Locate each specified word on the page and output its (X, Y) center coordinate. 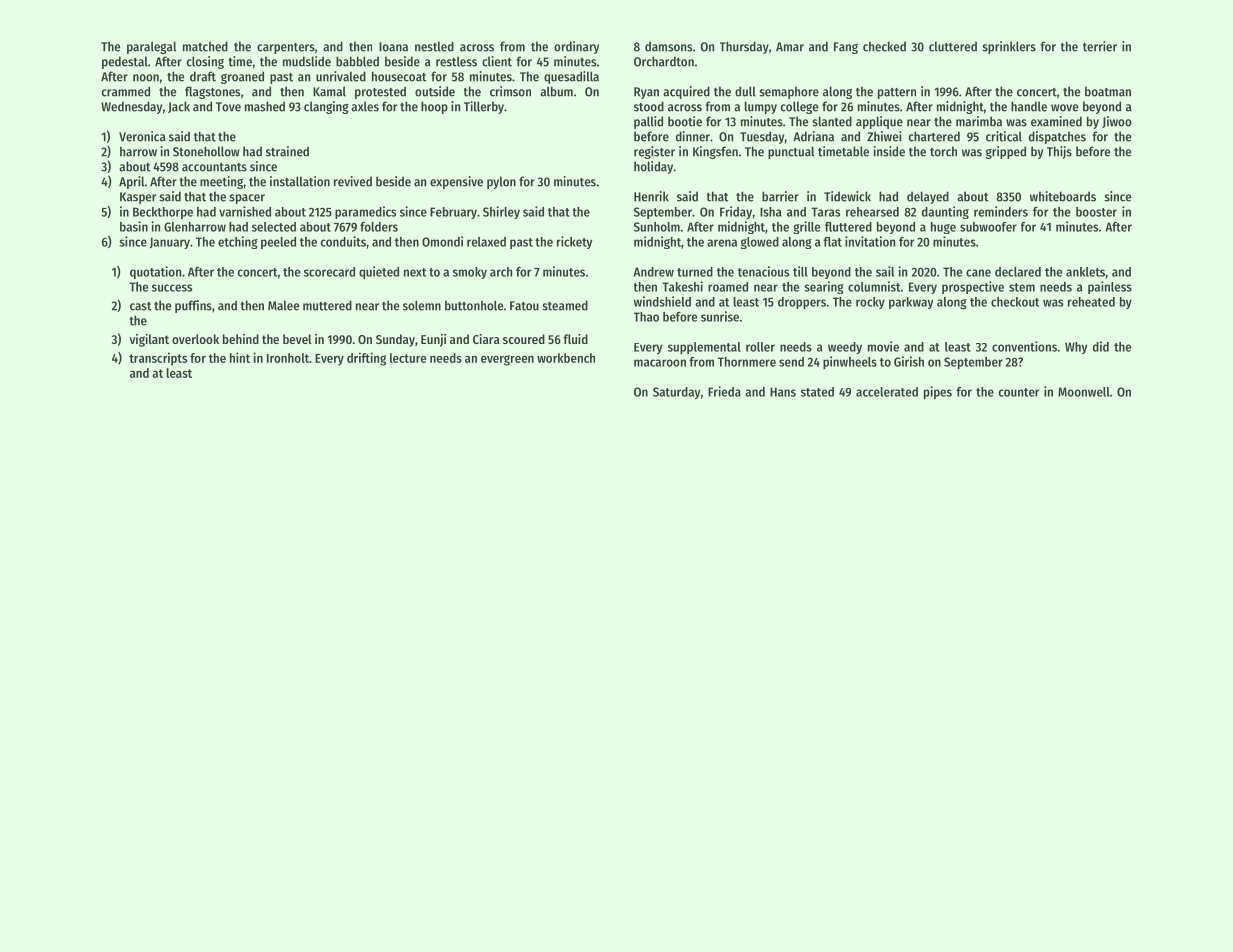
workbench (566, 358)
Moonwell (1084, 392)
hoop (434, 107)
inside (889, 151)
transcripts (158, 359)
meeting (221, 182)
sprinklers (1009, 47)
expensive (456, 182)
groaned (242, 77)
